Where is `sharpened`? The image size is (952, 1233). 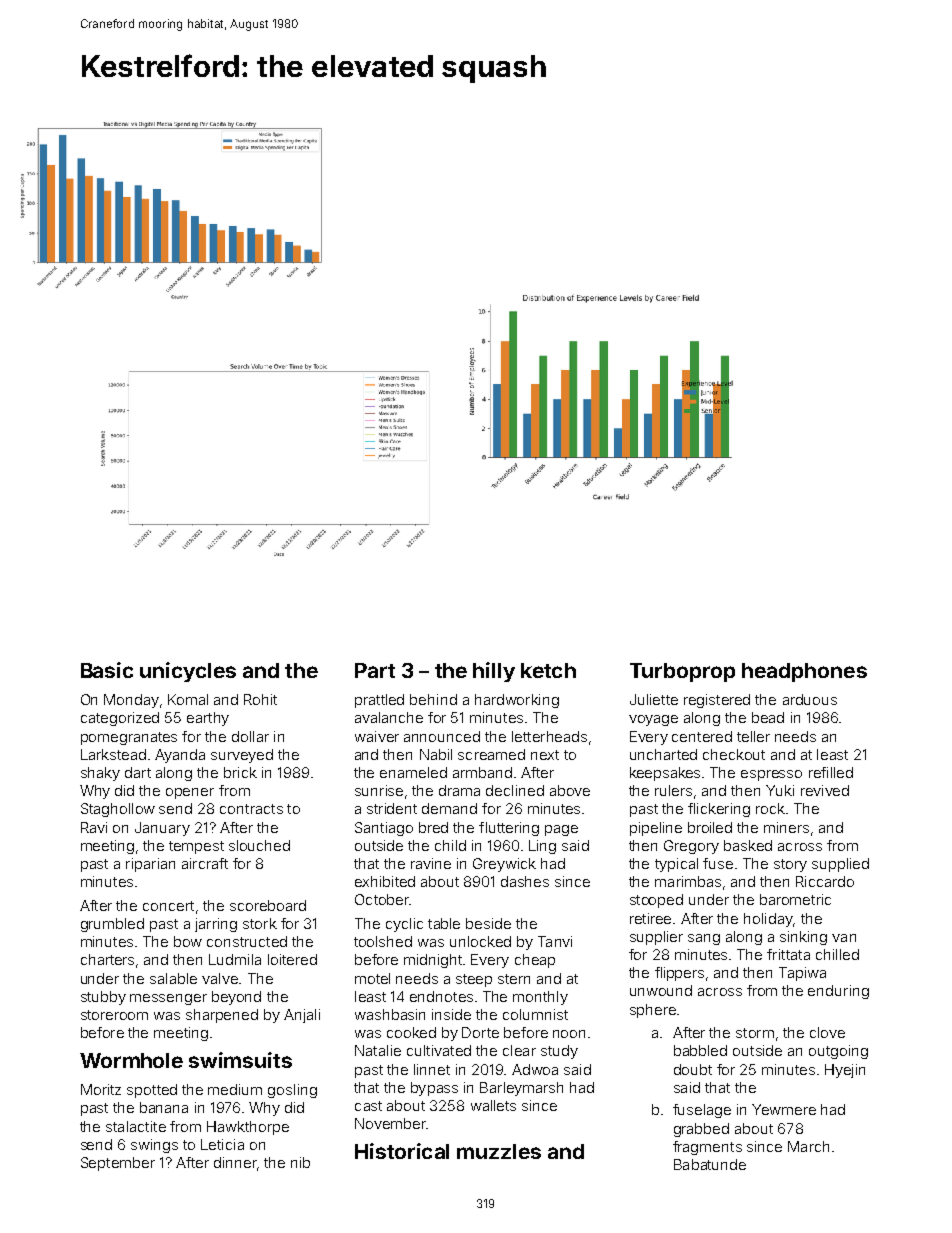 sharpened is located at coordinates (222, 1016).
